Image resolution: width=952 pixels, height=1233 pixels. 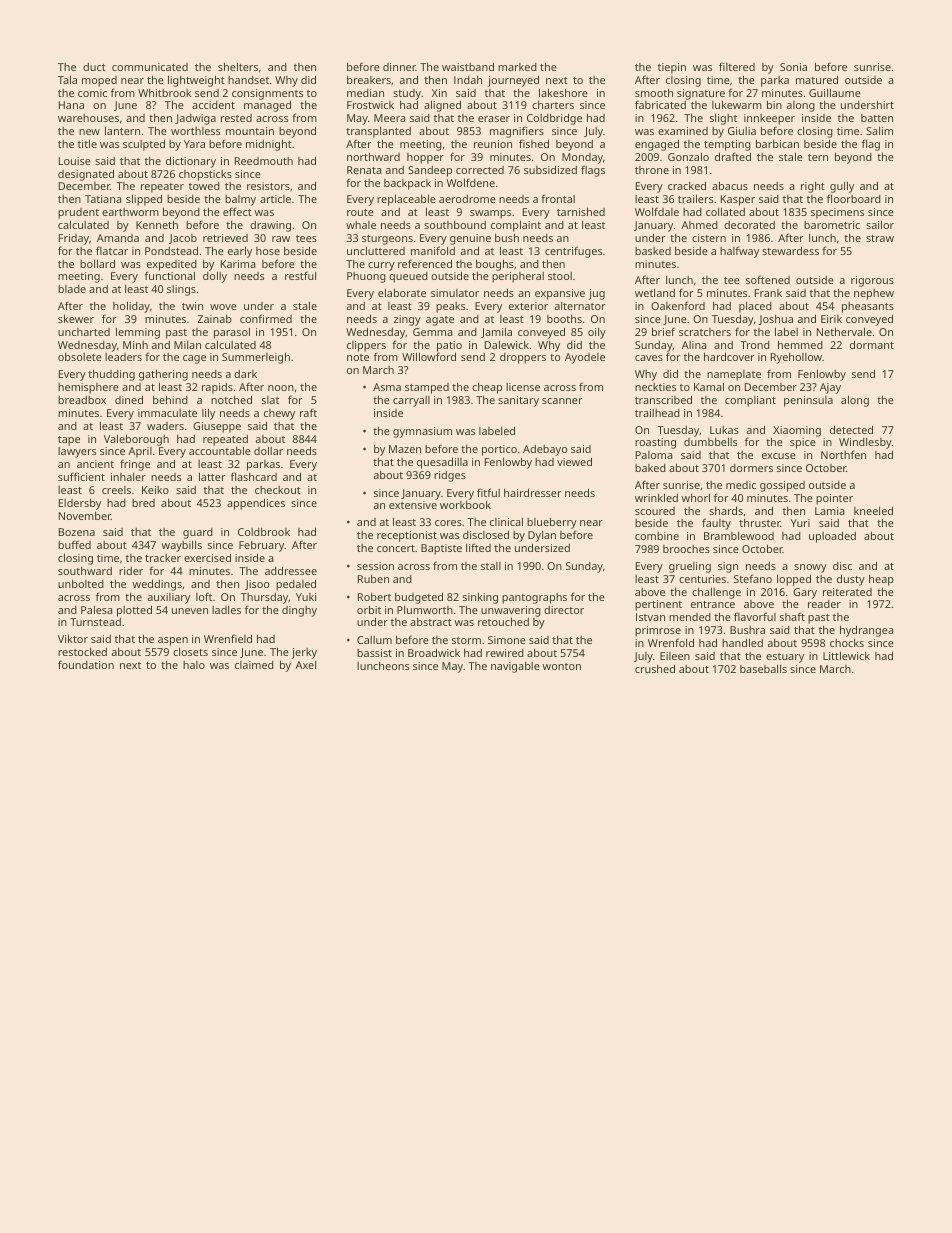 I want to click on Hana, so click(x=71, y=105).
